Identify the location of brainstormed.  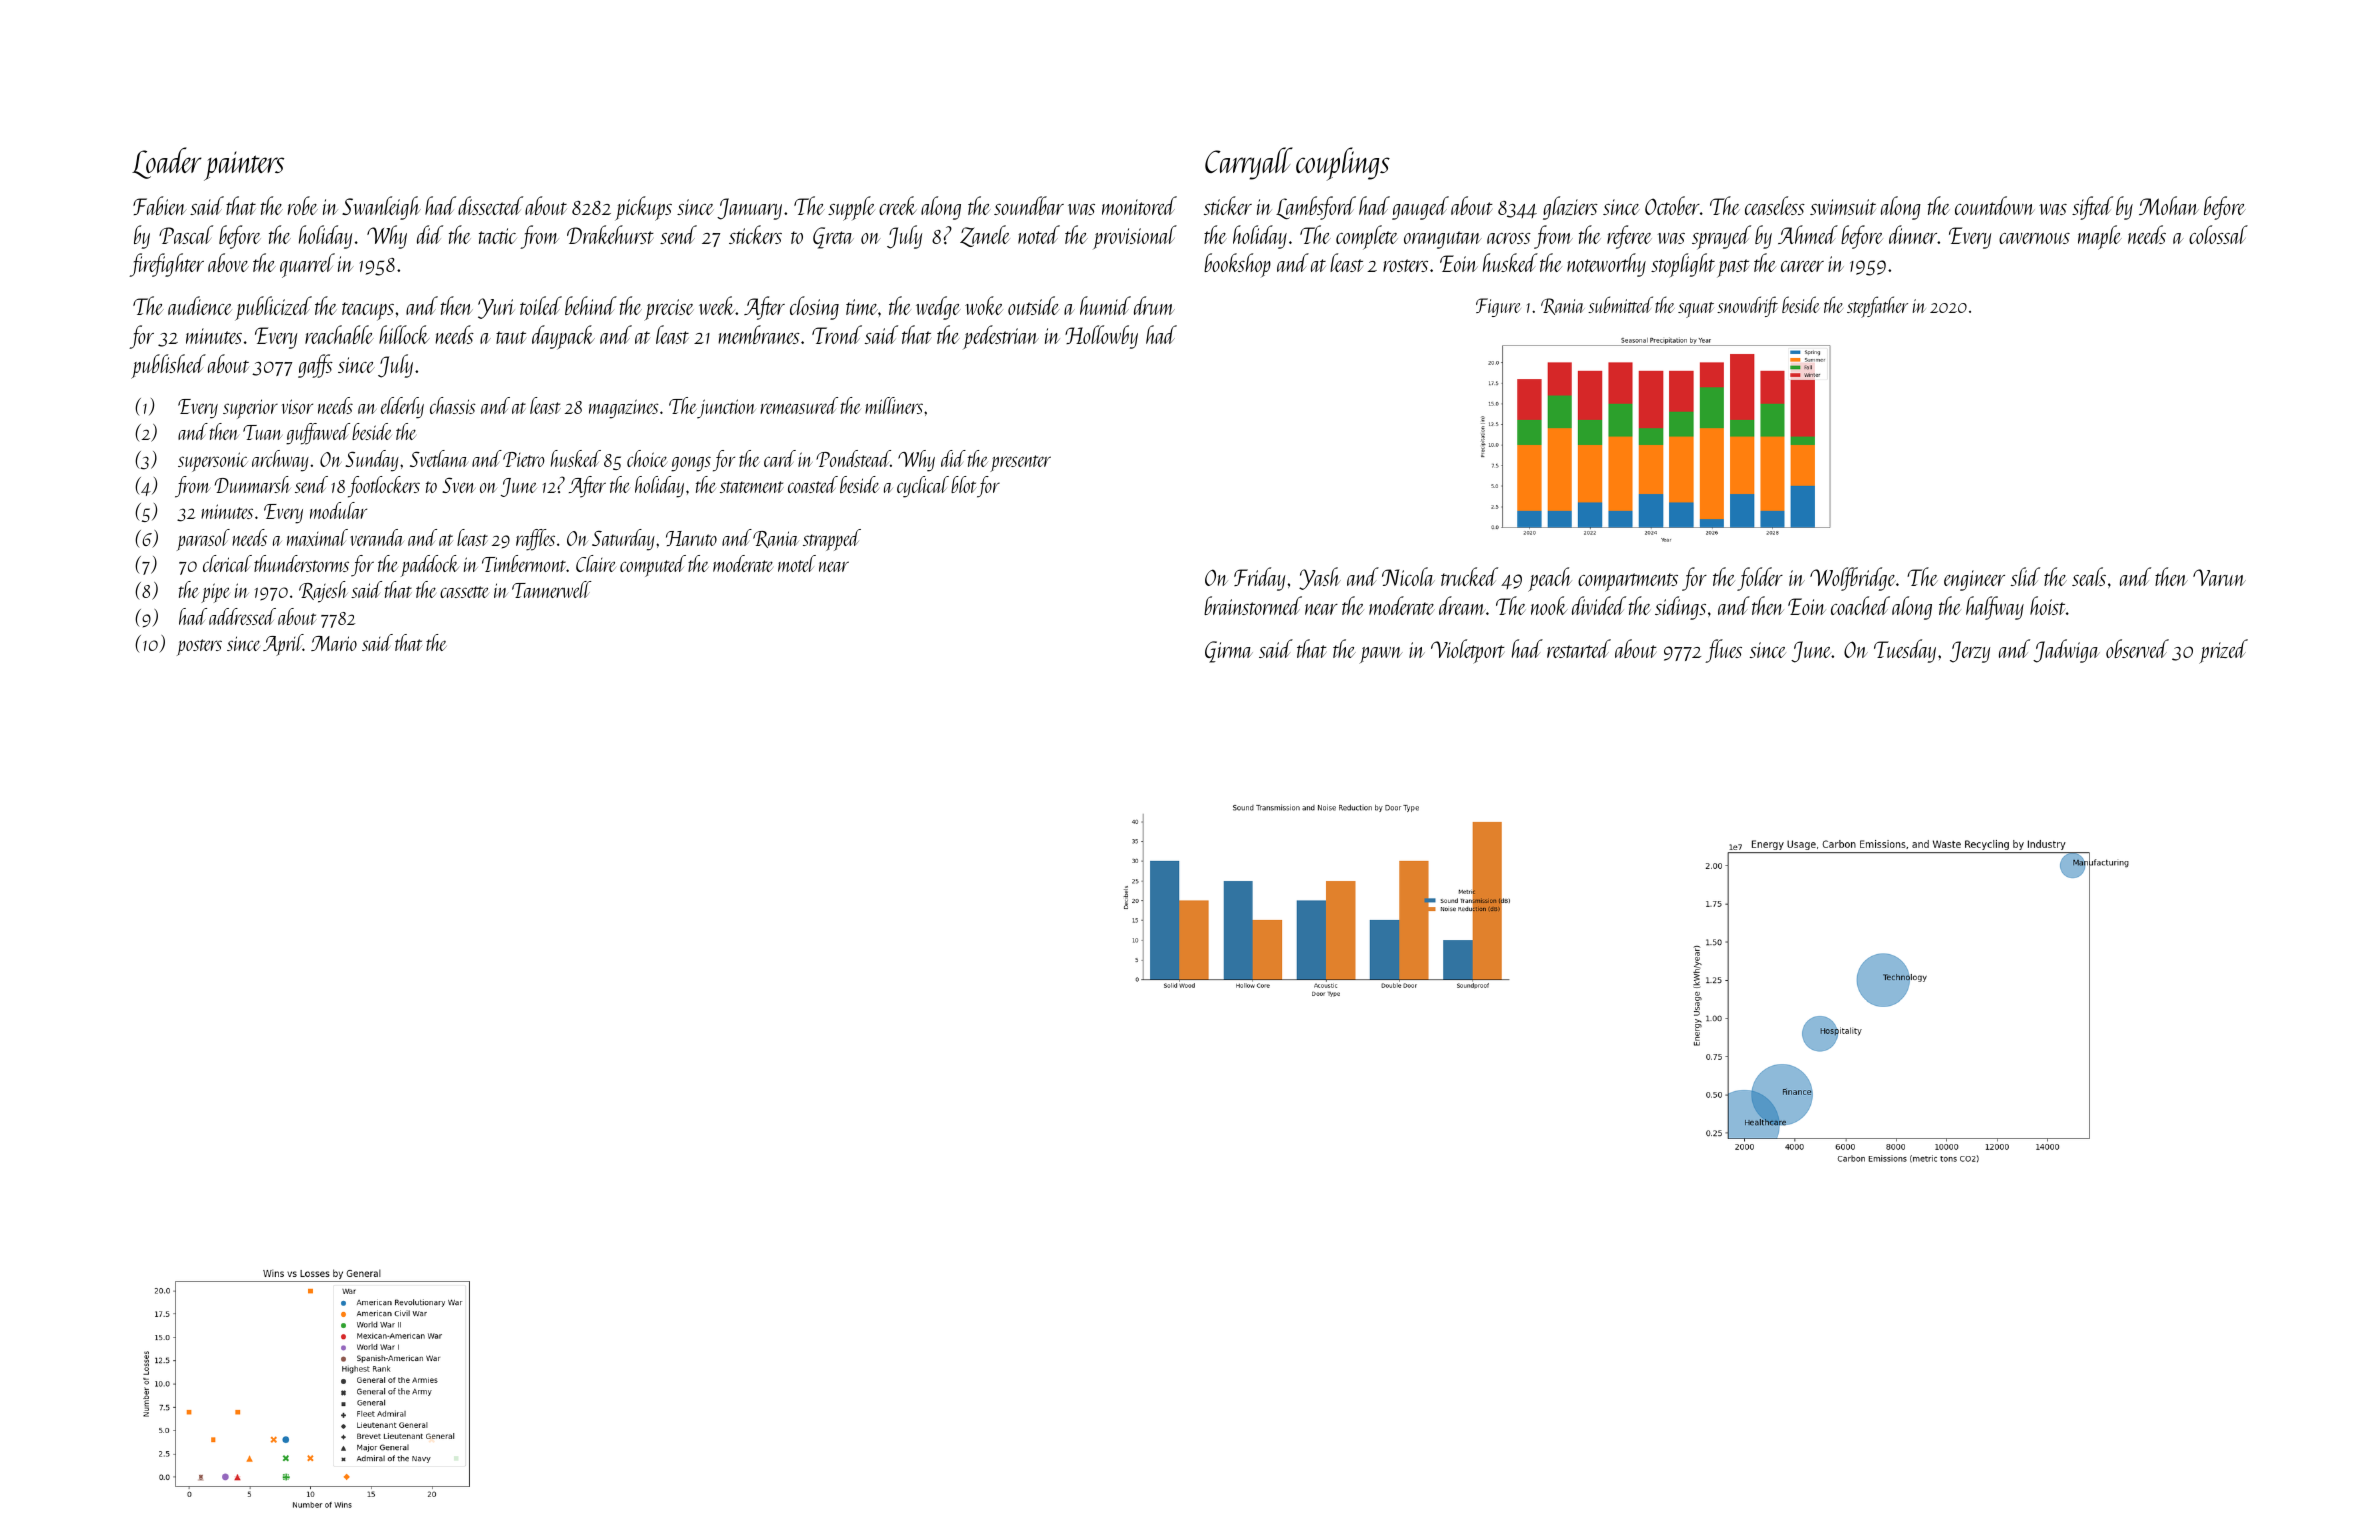
(1253, 605).
